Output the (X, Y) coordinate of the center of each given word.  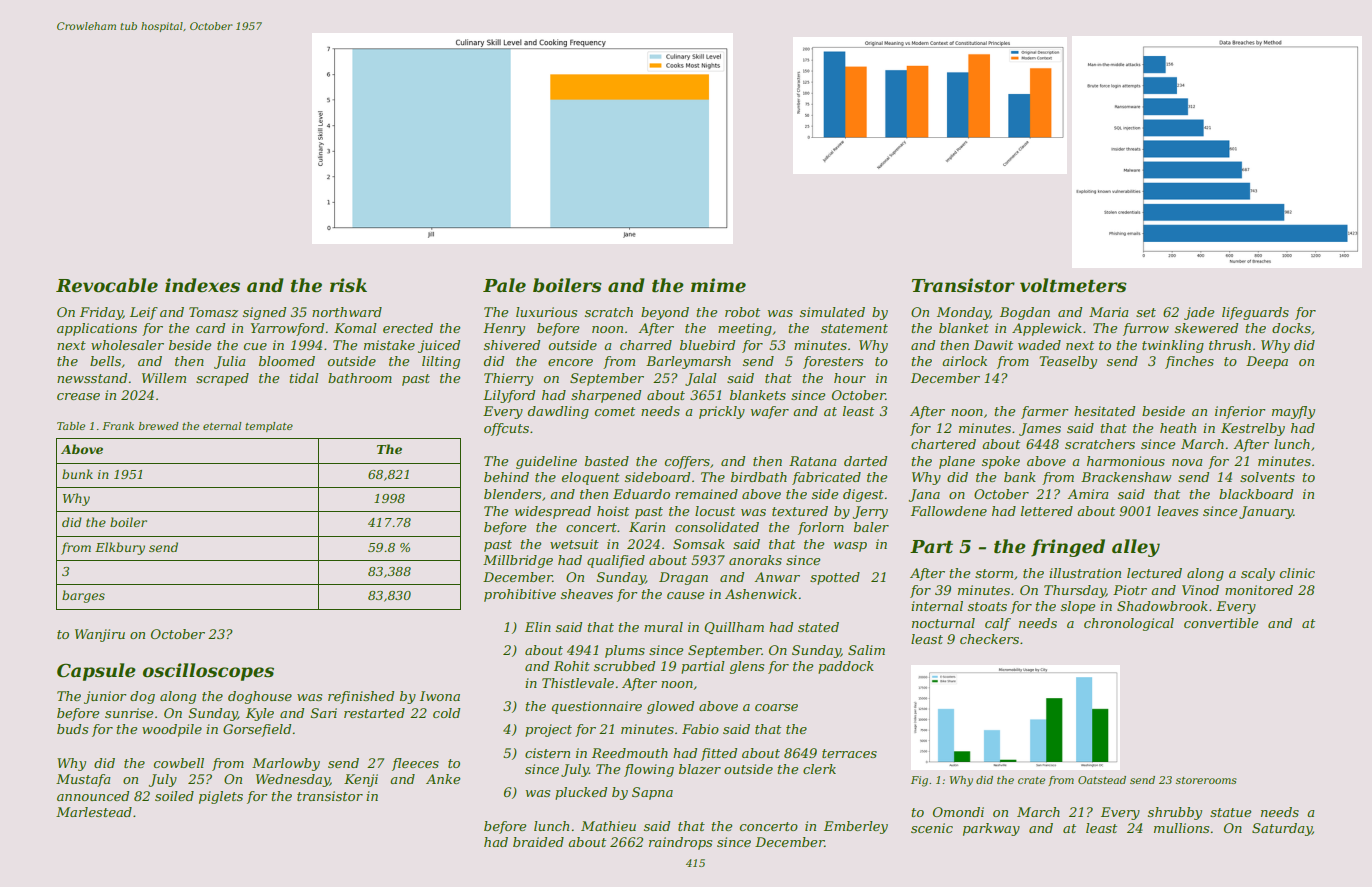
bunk (77, 474)
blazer (700, 769)
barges (83, 596)
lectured (1154, 573)
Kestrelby (1253, 429)
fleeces (415, 764)
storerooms (1206, 780)
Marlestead (94, 812)
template (269, 427)
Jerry (870, 512)
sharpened (606, 396)
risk (348, 285)
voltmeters (1073, 285)
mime (718, 285)
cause (685, 595)
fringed (1068, 548)
